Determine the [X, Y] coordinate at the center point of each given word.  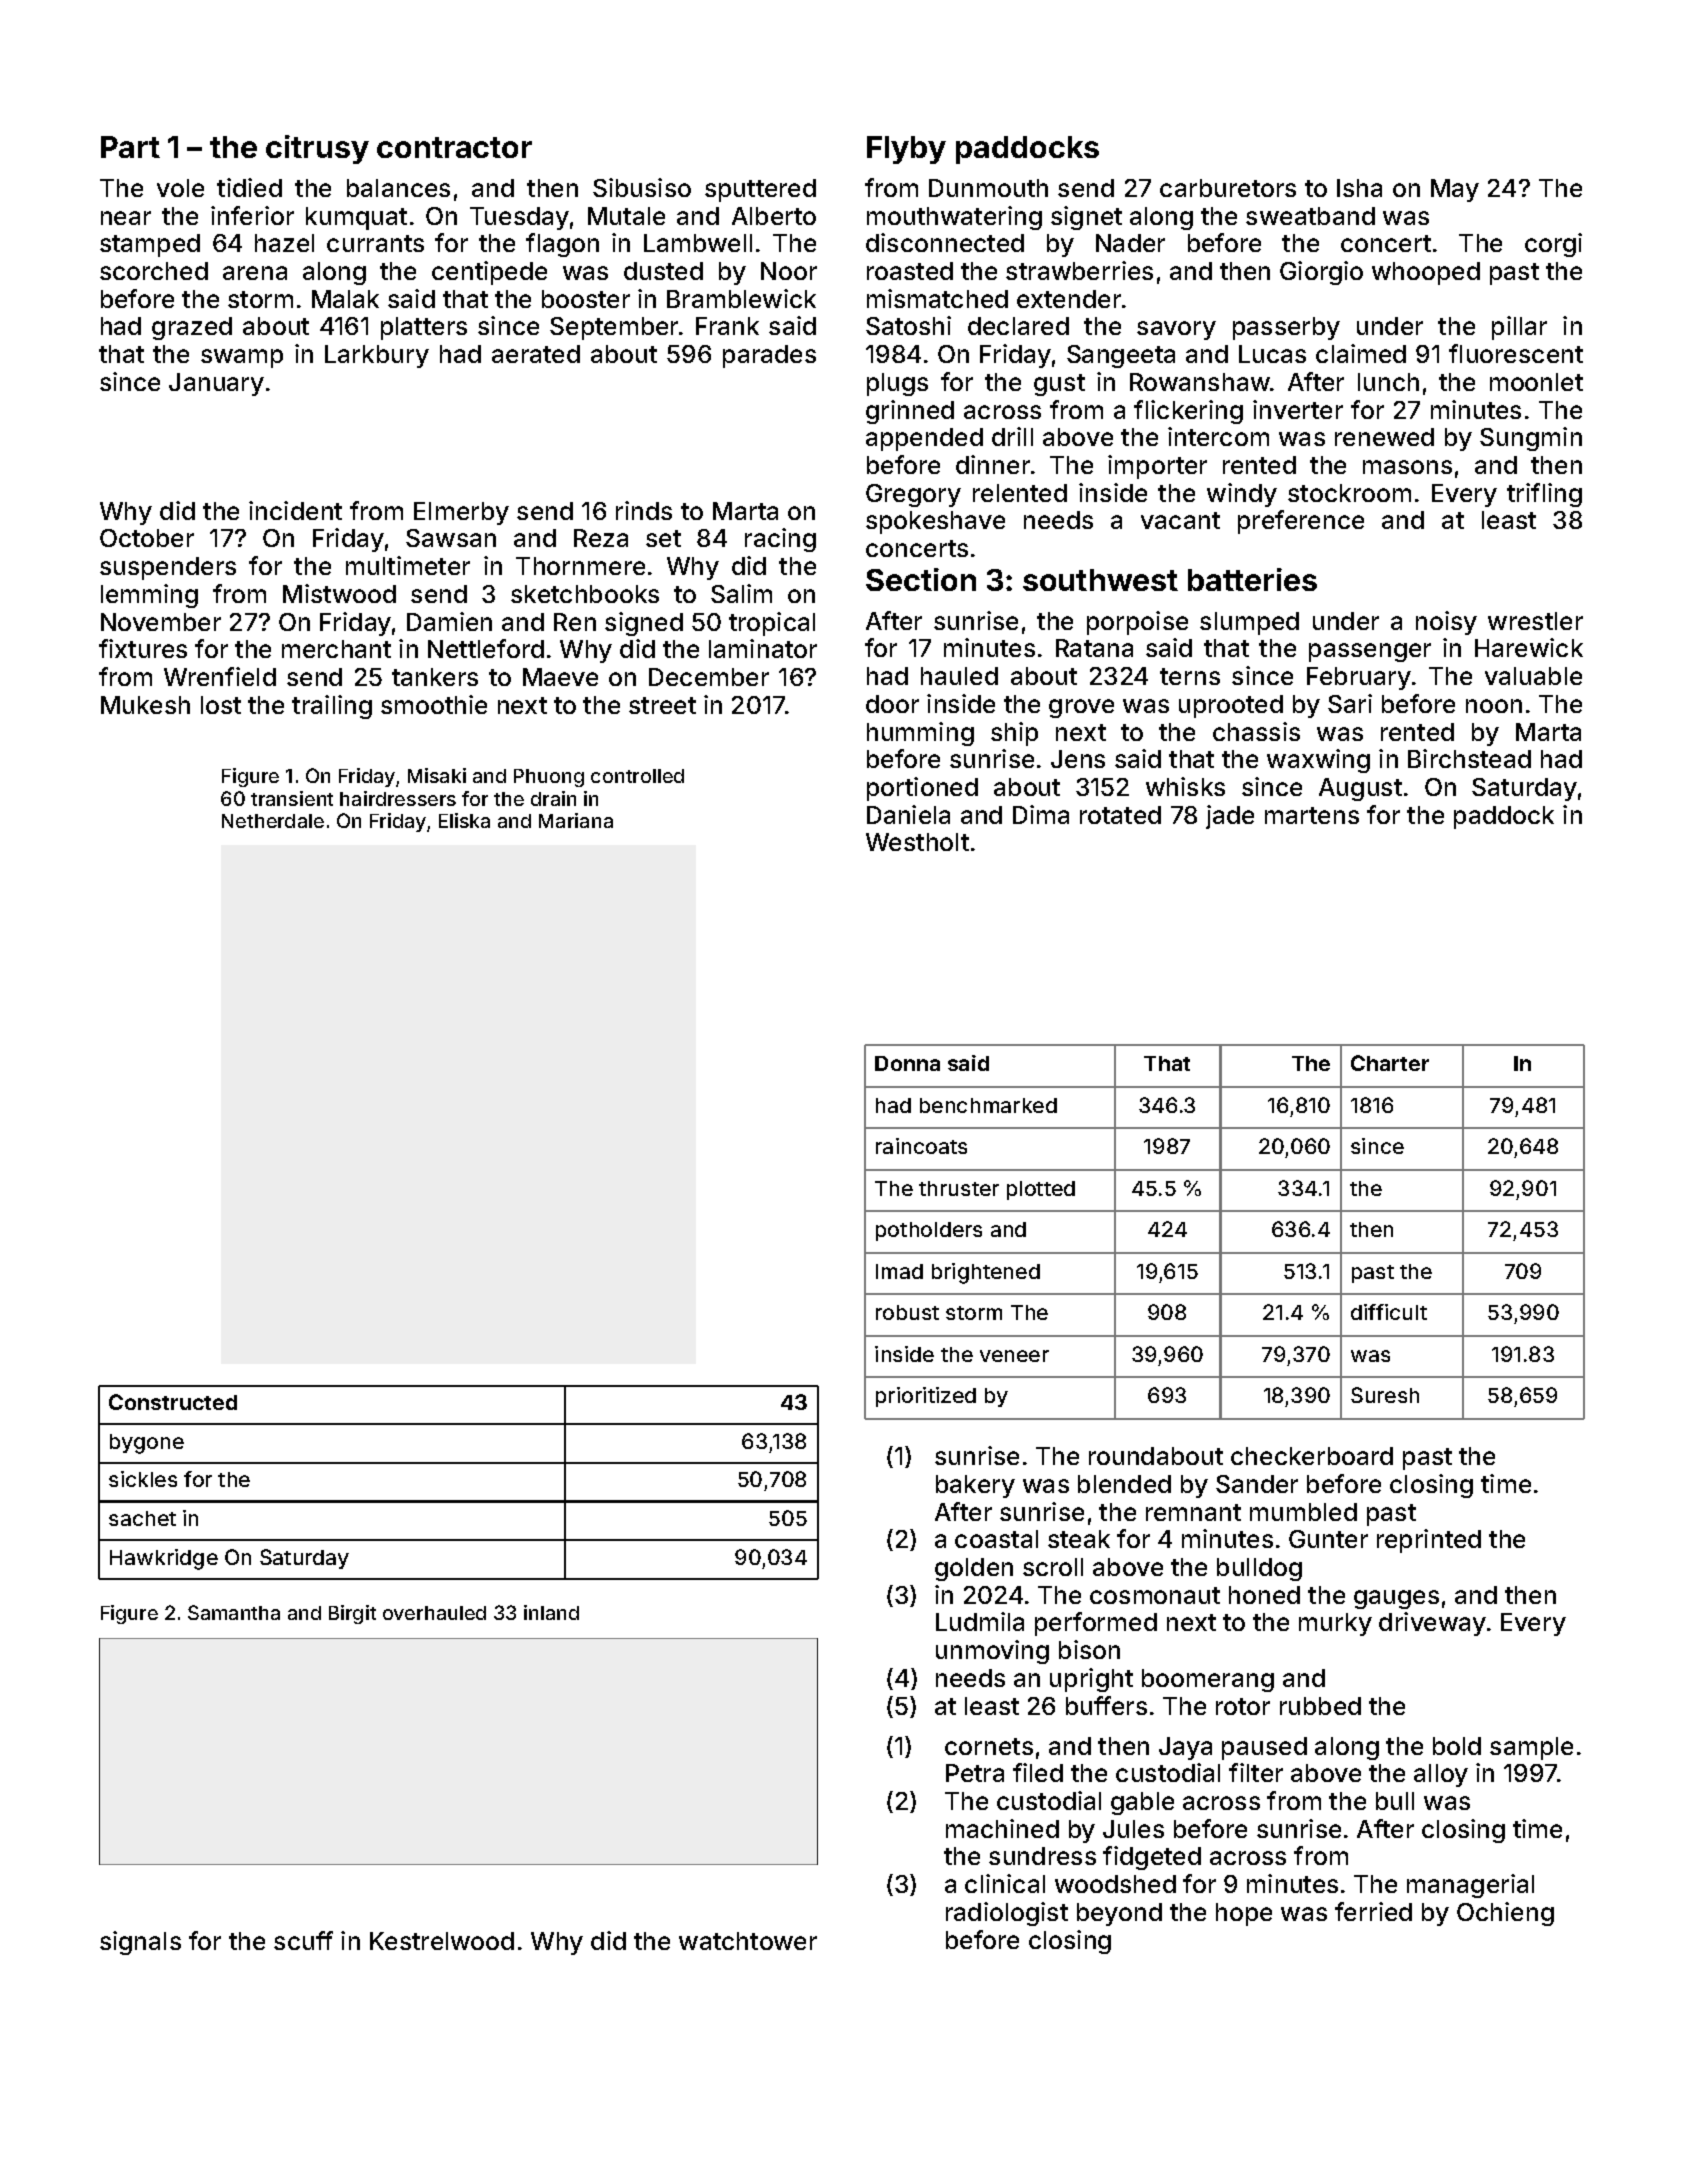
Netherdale [273, 821]
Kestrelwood [442, 1941]
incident [295, 510]
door [892, 704]
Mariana [576, 820]
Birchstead [1469, 758]
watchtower [748, 1941]
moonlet [1536, 382]
